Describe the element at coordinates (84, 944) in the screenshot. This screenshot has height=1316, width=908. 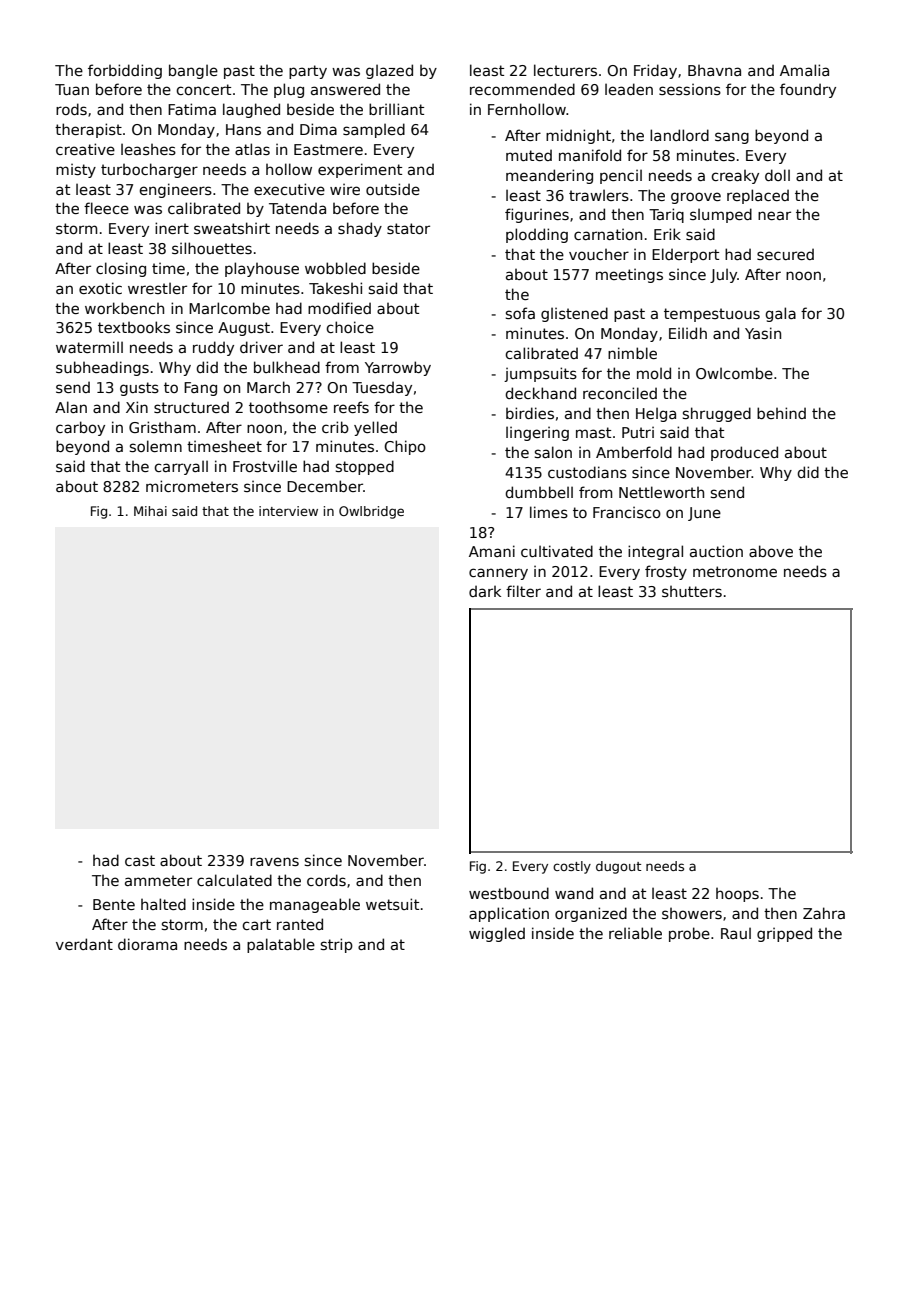
I see `verdant` at that location.
